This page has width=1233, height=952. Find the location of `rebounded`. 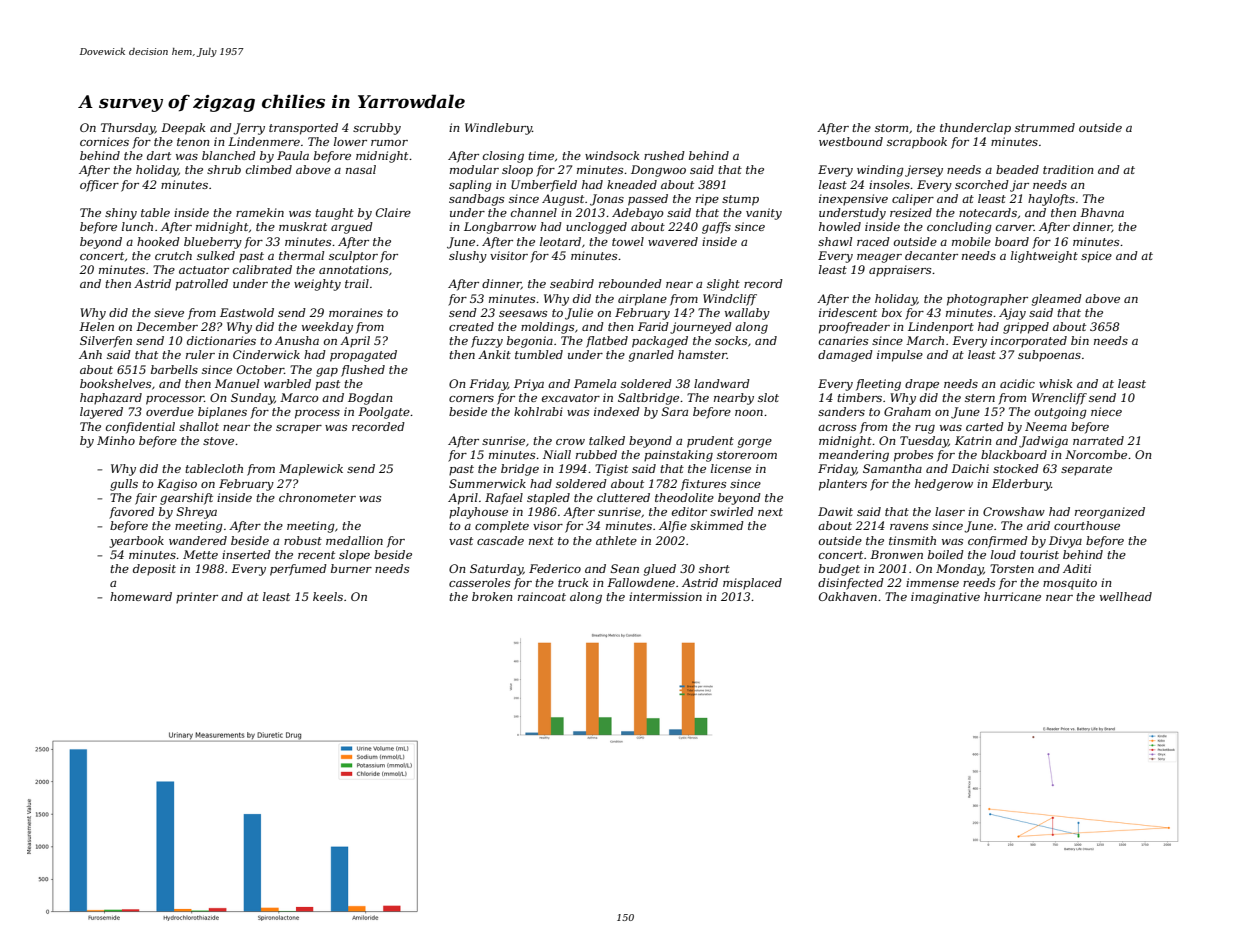

rebounded is located at coordinates (630, 283).
